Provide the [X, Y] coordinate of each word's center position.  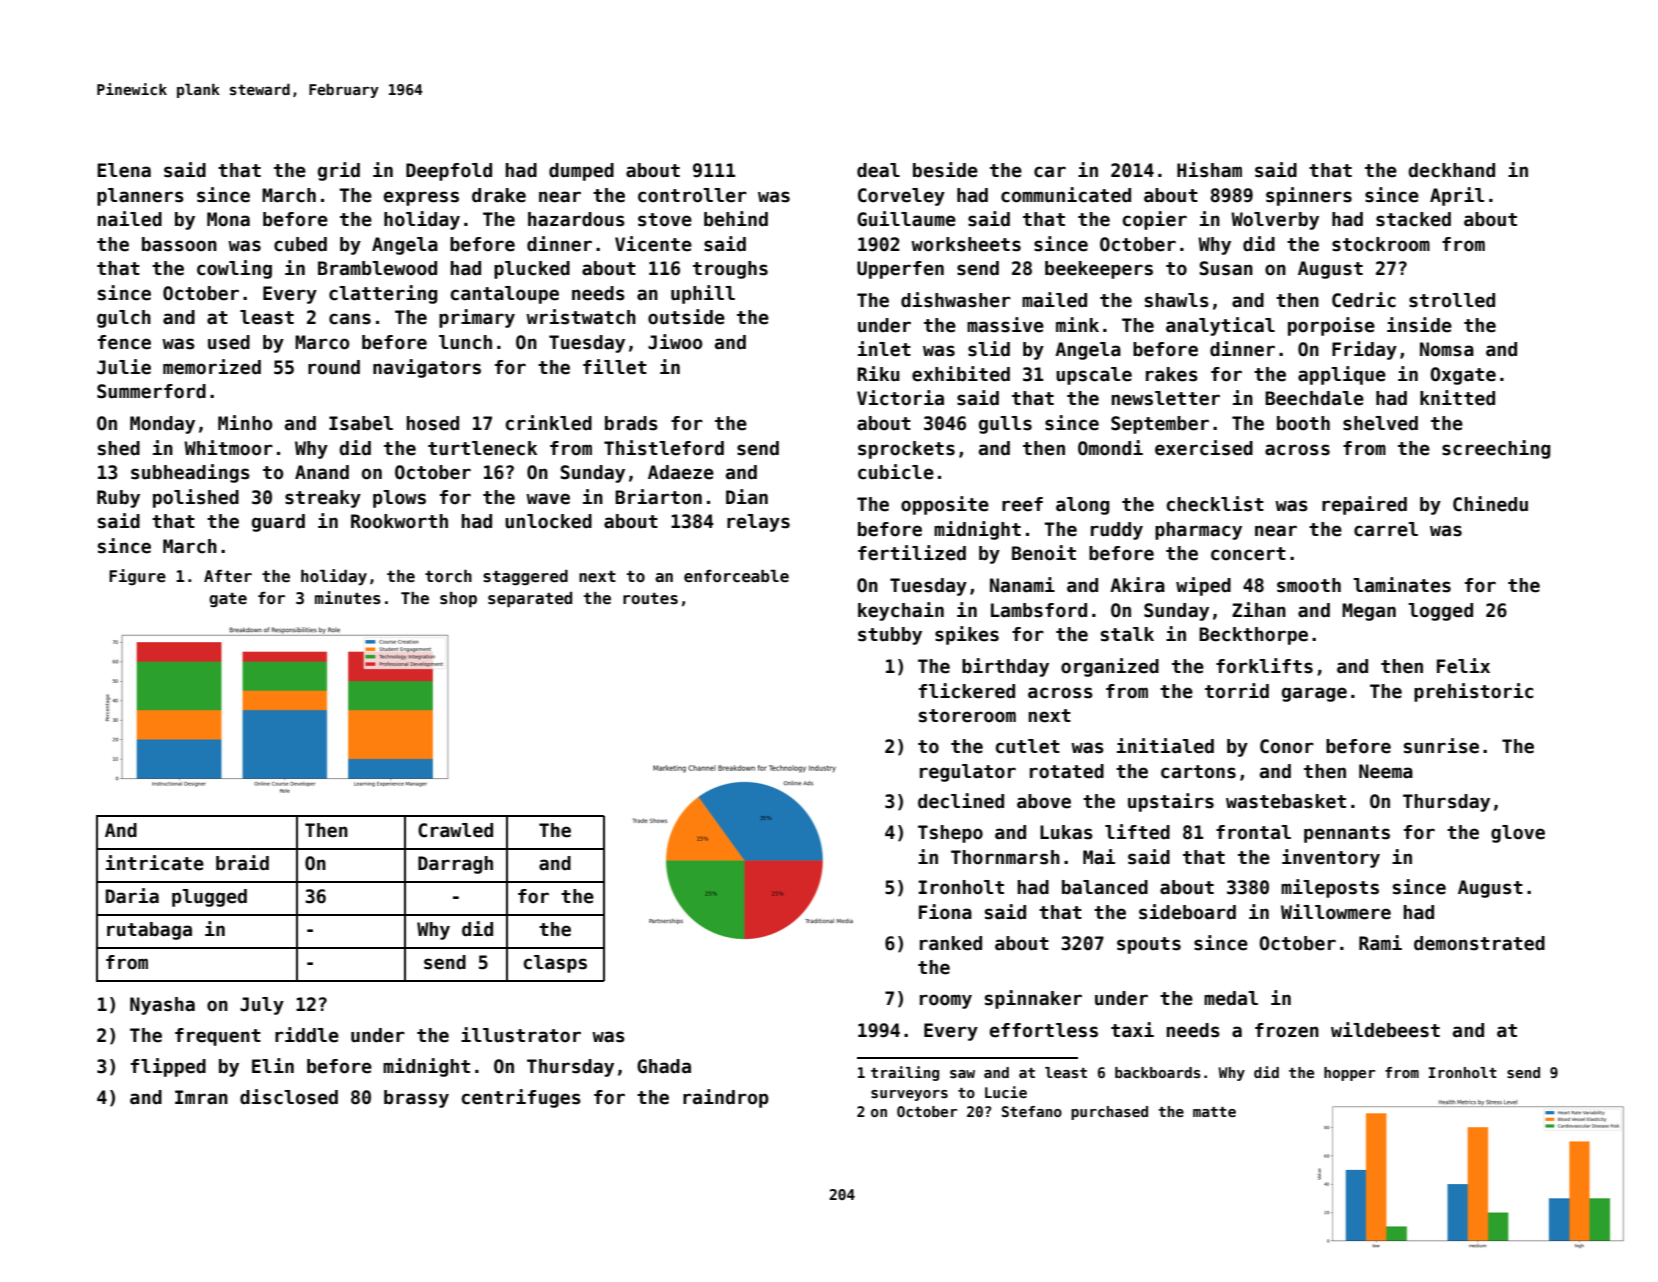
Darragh [455, 865]
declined [961, 801]
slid [989, 349]
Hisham [1209, 170]
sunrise [1441, 746]
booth [1303, 423]
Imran [201, 1097]
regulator [968, 773]
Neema [1386, 771]
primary [477, 318]
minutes [348, 598]
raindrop [726, 1098]
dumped [581, 172]
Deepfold [449, 172]
